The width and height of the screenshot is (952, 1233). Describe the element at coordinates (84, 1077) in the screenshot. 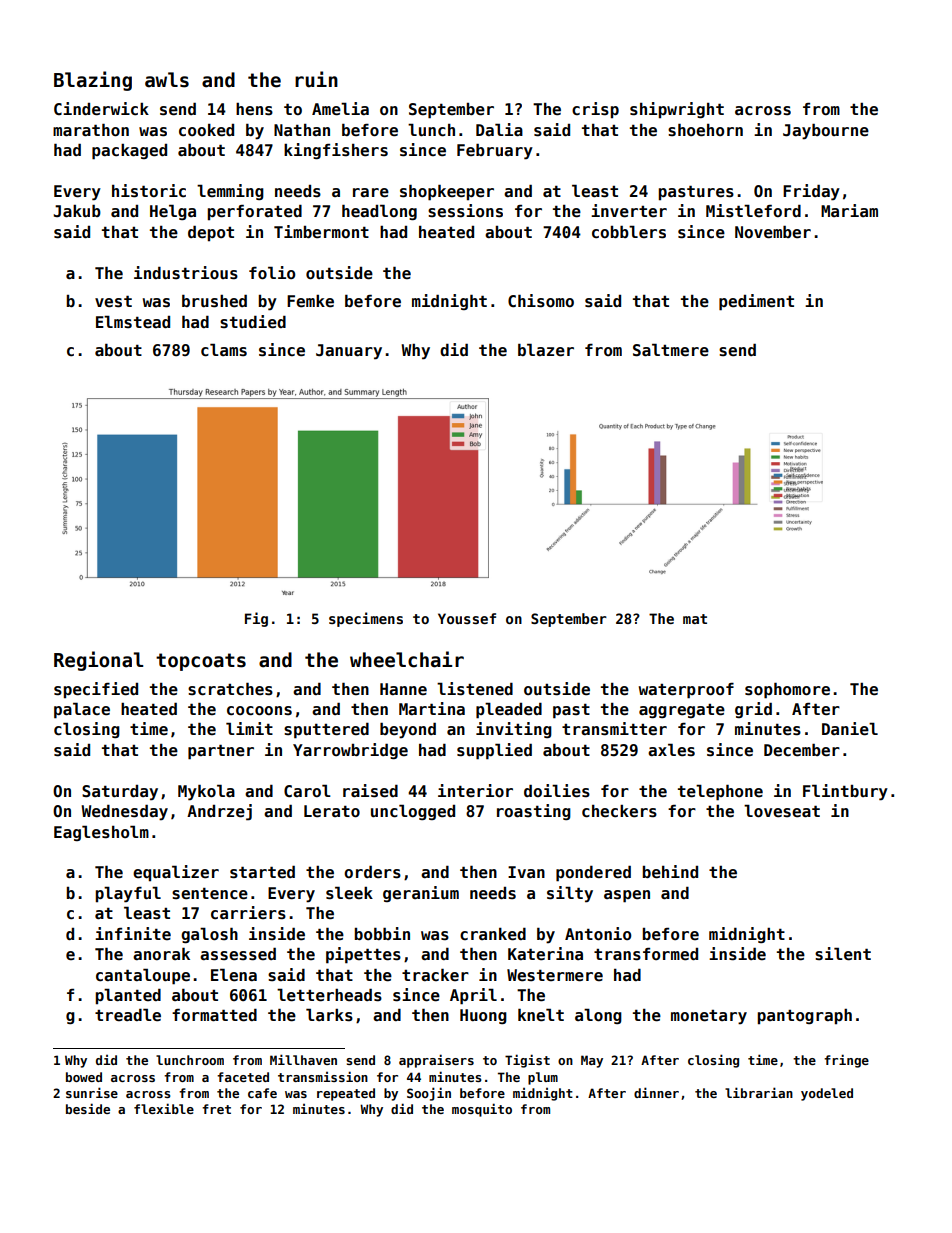

I see `bowed` at that location.
